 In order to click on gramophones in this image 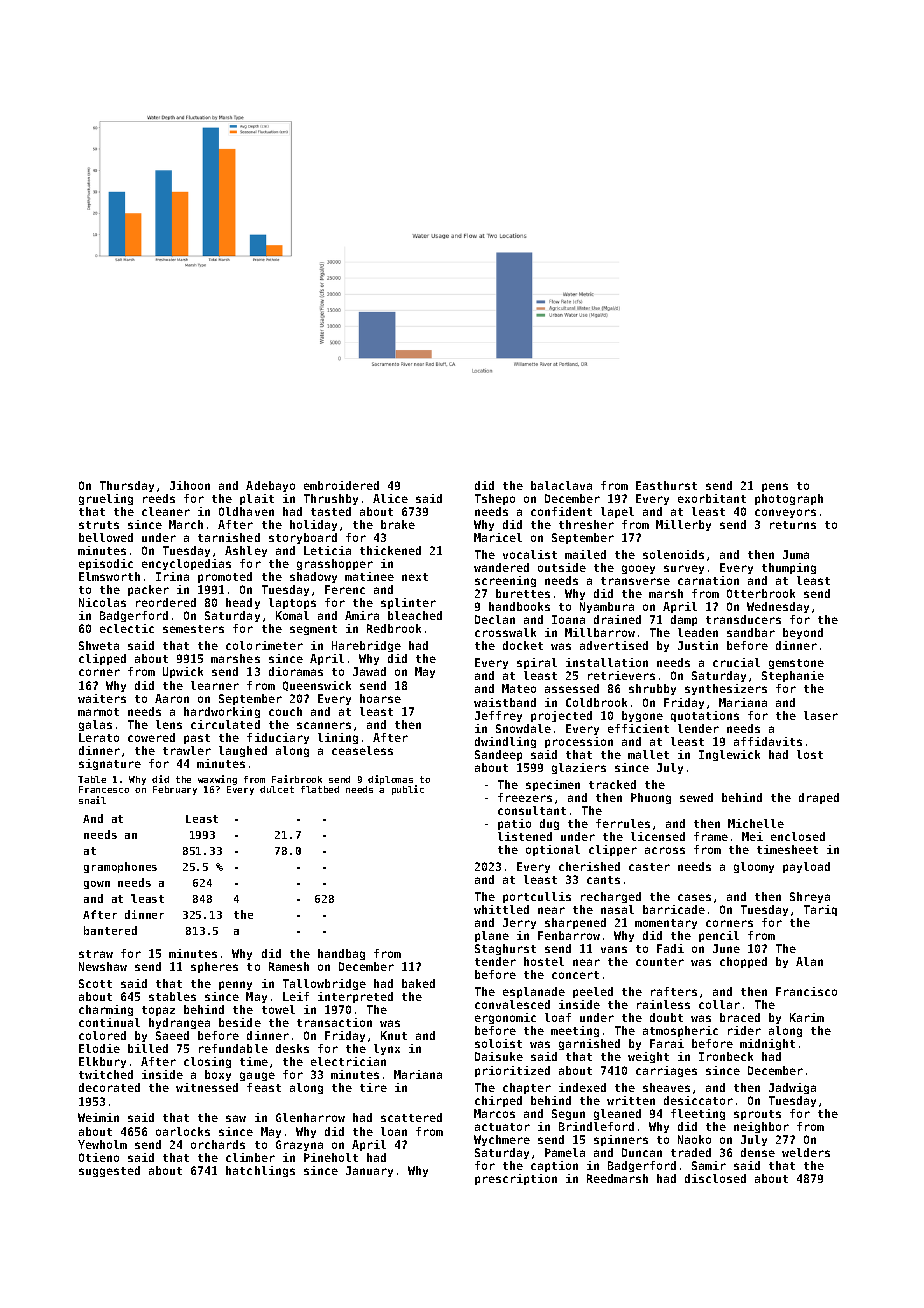, I will do `click(120, 867)`.
